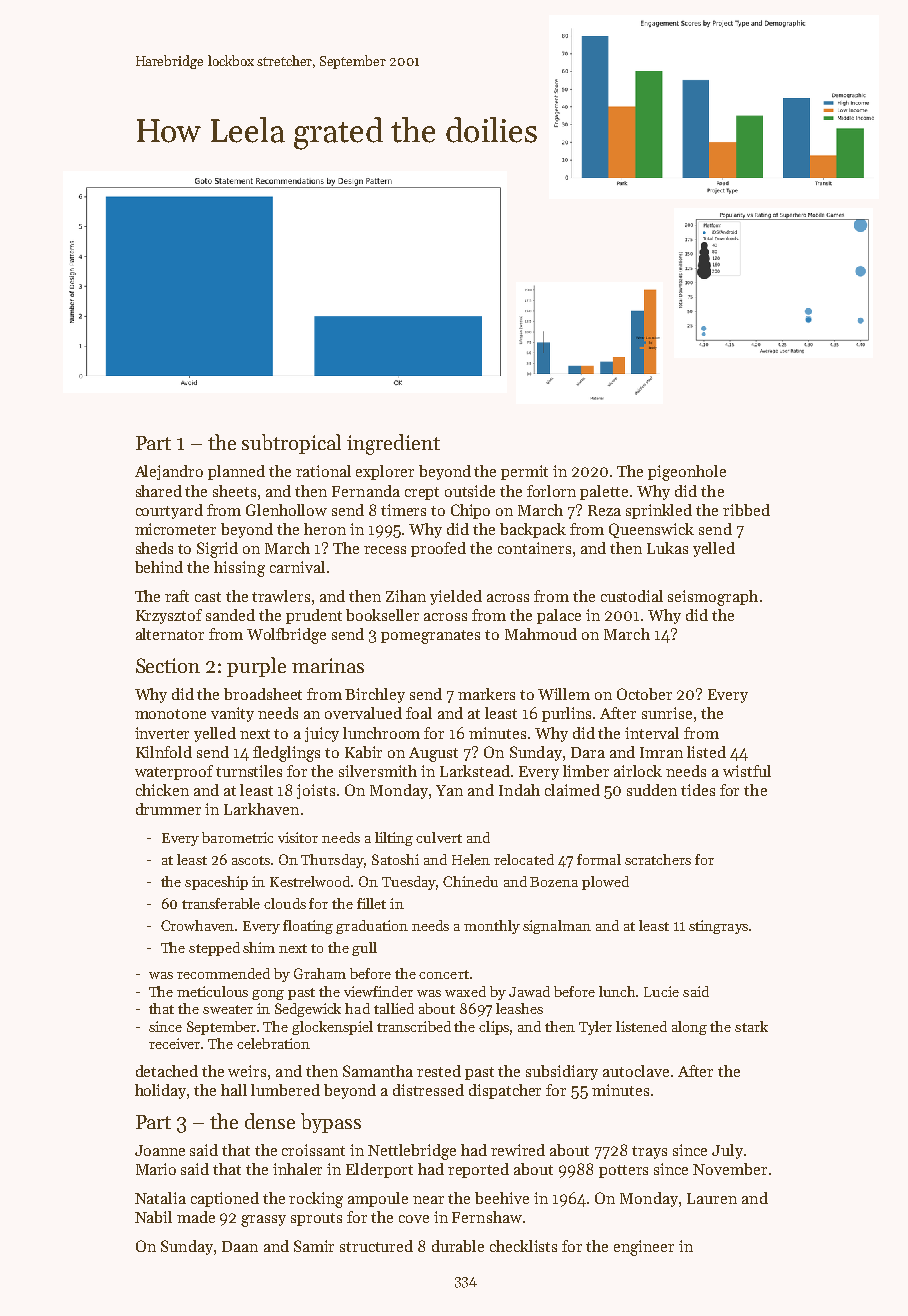 Image resolution: width=908 pixels, height=1316 pixels. Describe the element at coordinates (658, 859) in the image. I see `scratchers` at that location.
